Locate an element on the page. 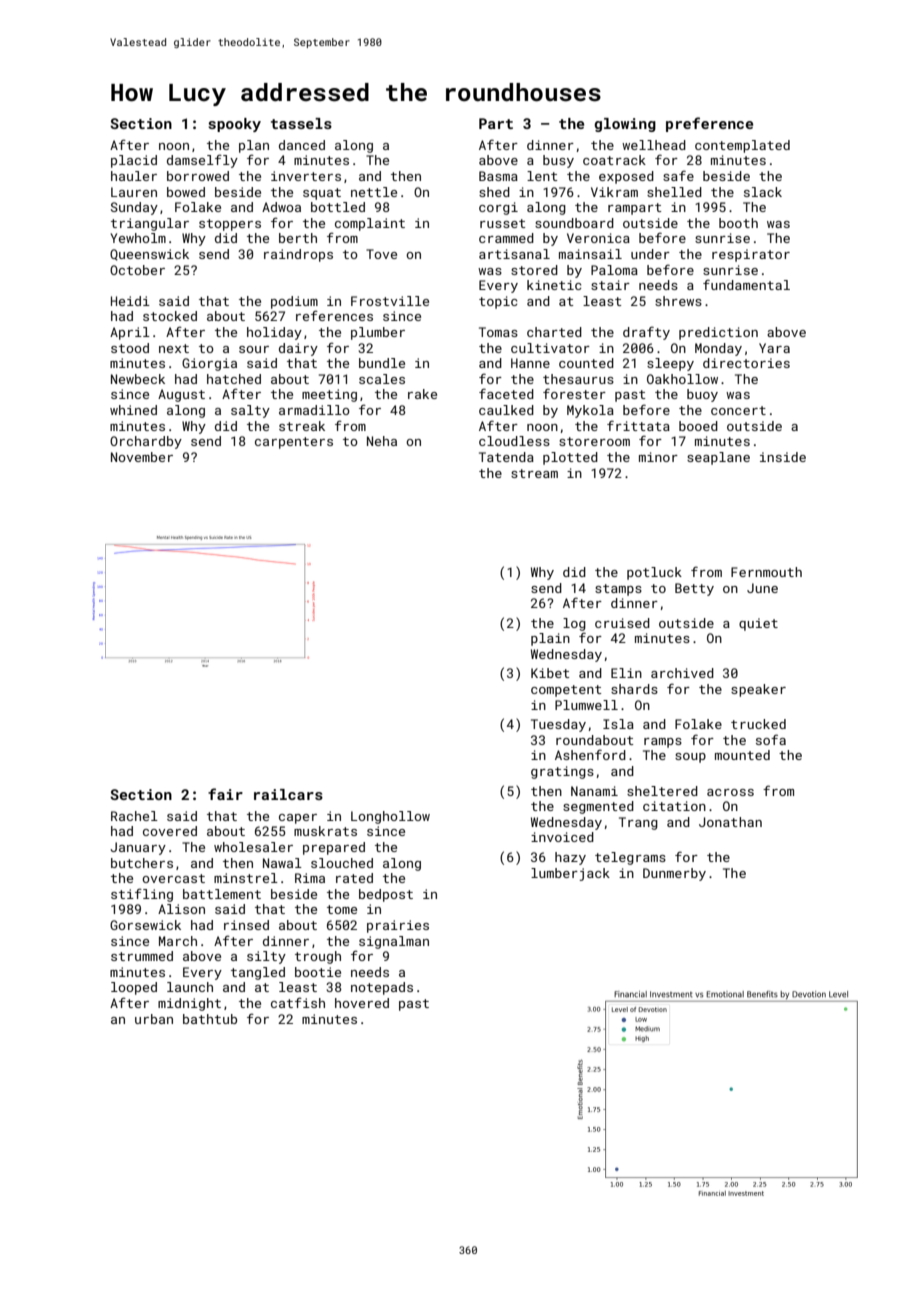  Jonathan is located at coordinates (730, 822).
